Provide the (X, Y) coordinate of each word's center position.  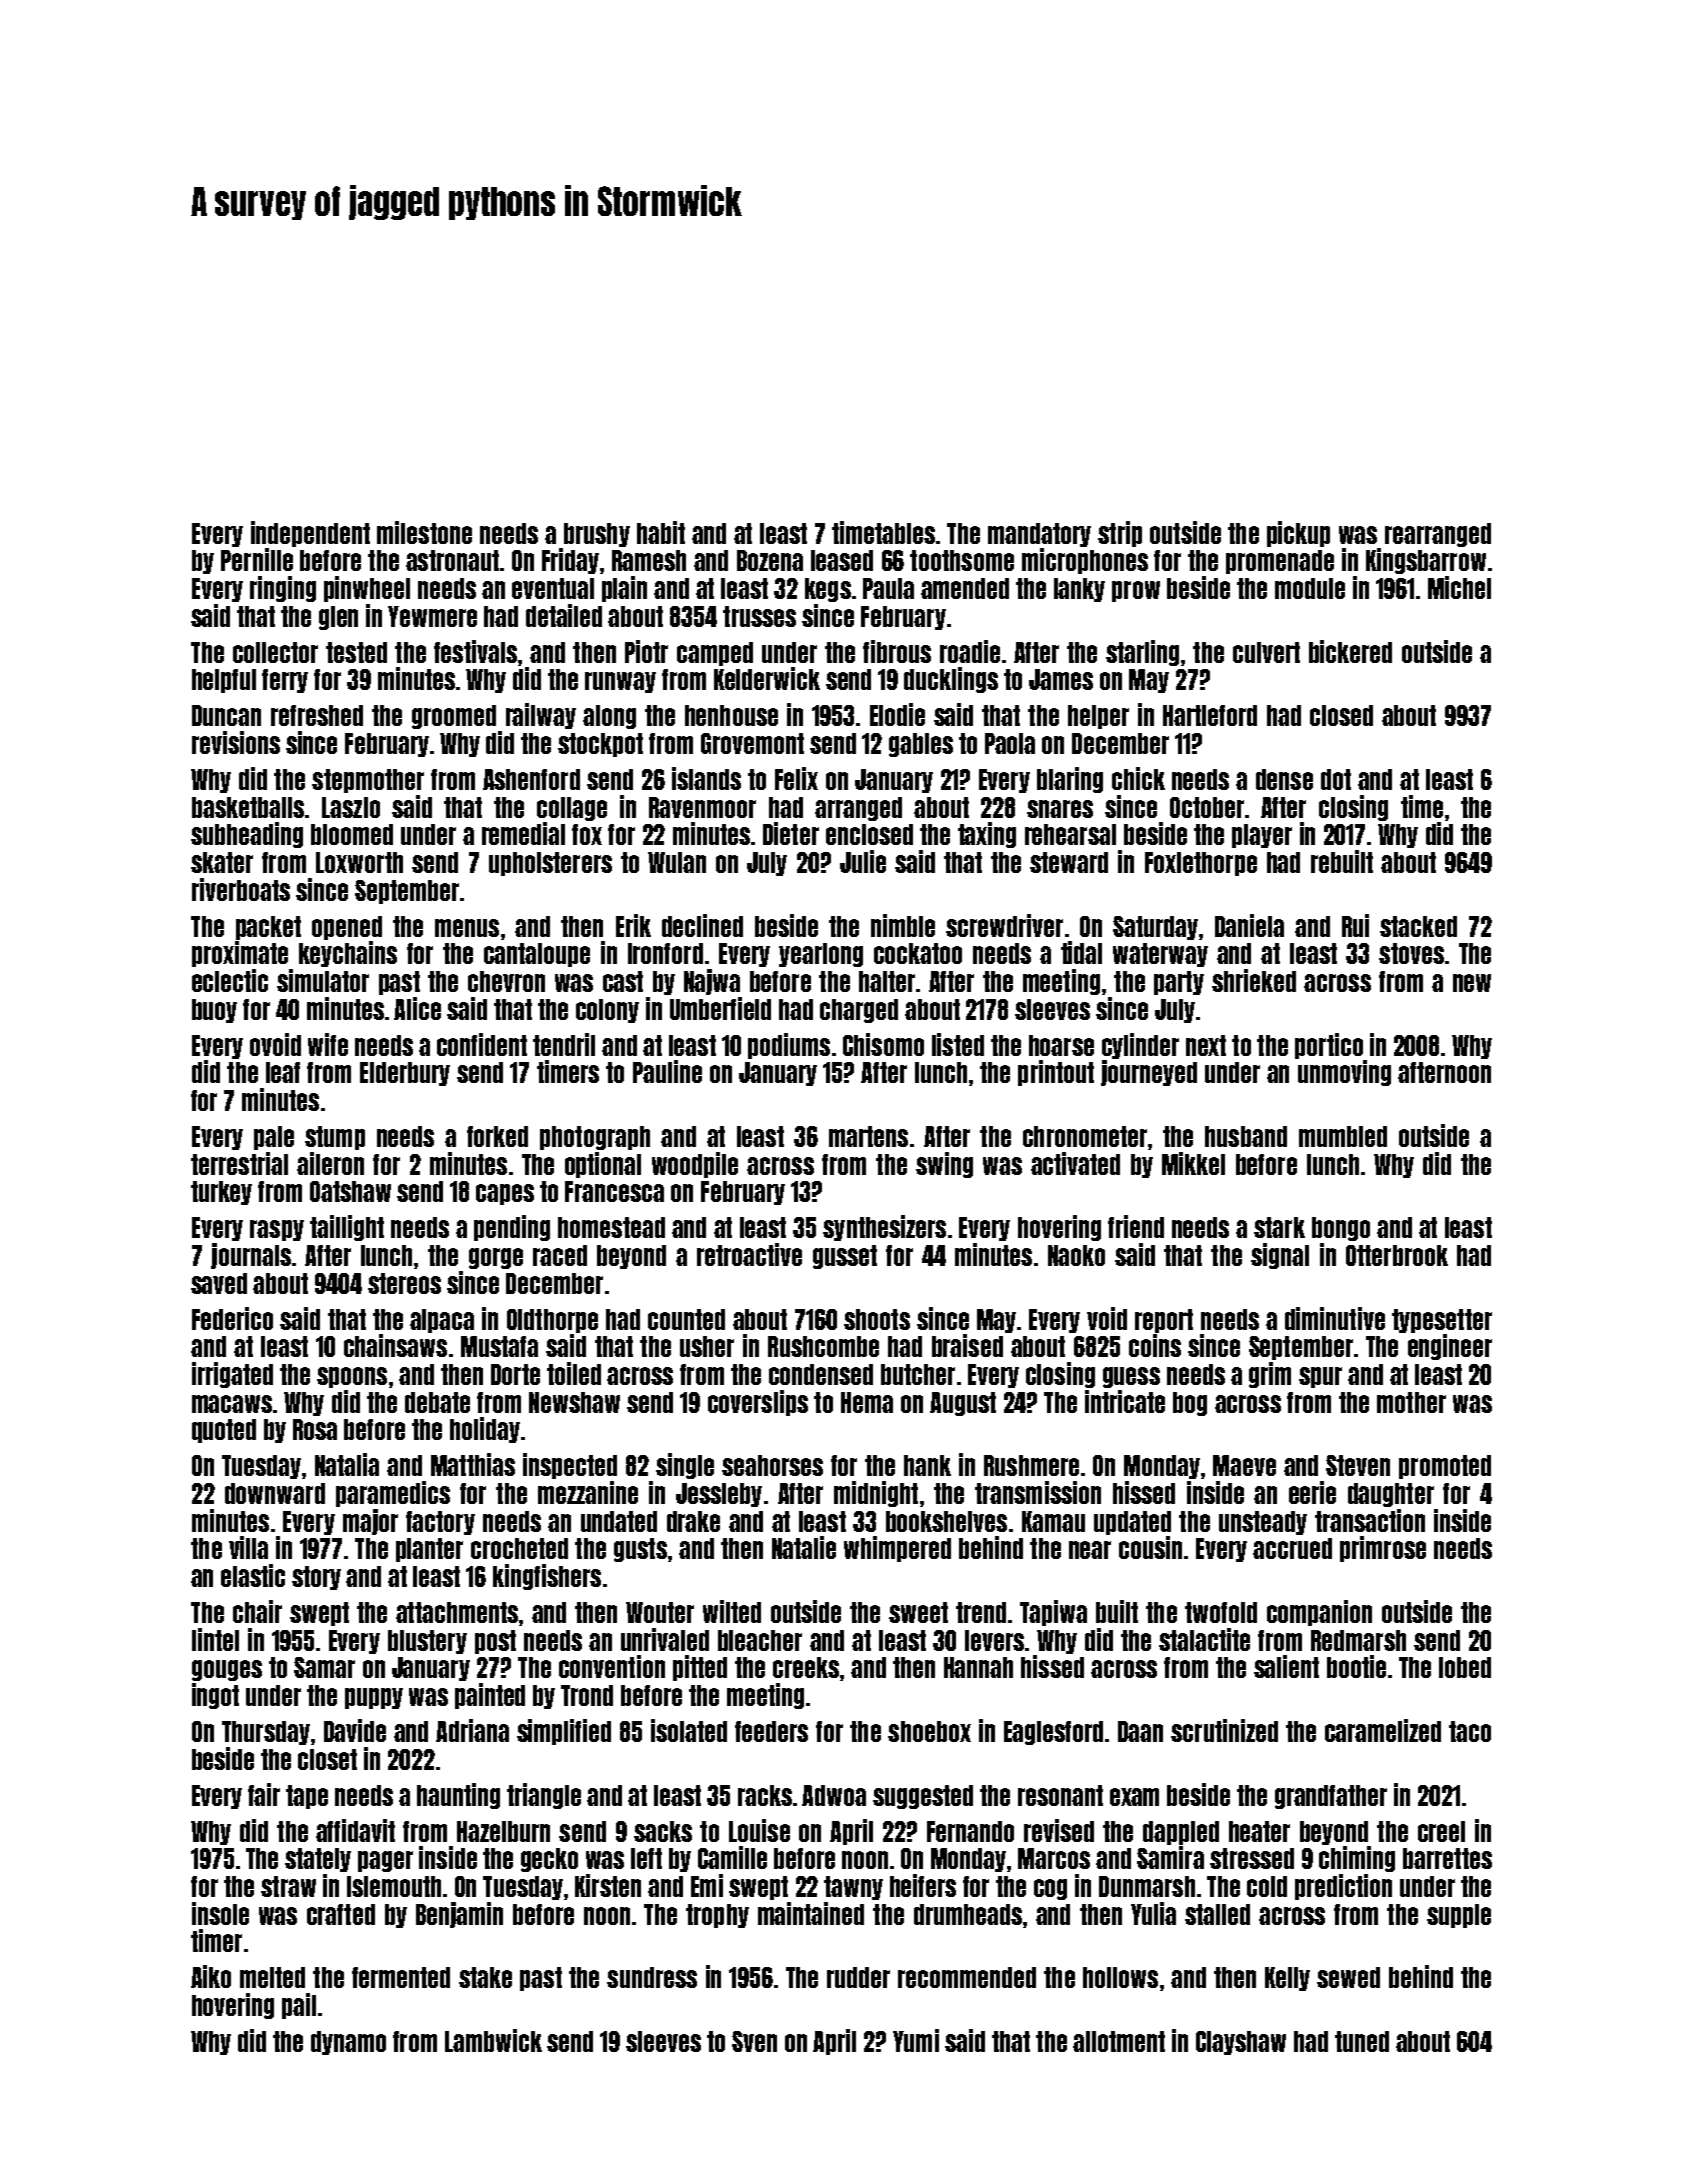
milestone (424, 532)
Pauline (667, 1071)
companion (1319, 1613)
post (495, 1642)
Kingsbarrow (1426, 561)
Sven (754, 2041)
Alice (417, 1008)
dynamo (348, 2043)
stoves (1411, 953)
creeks (806, 1667)
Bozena (770, 560)
